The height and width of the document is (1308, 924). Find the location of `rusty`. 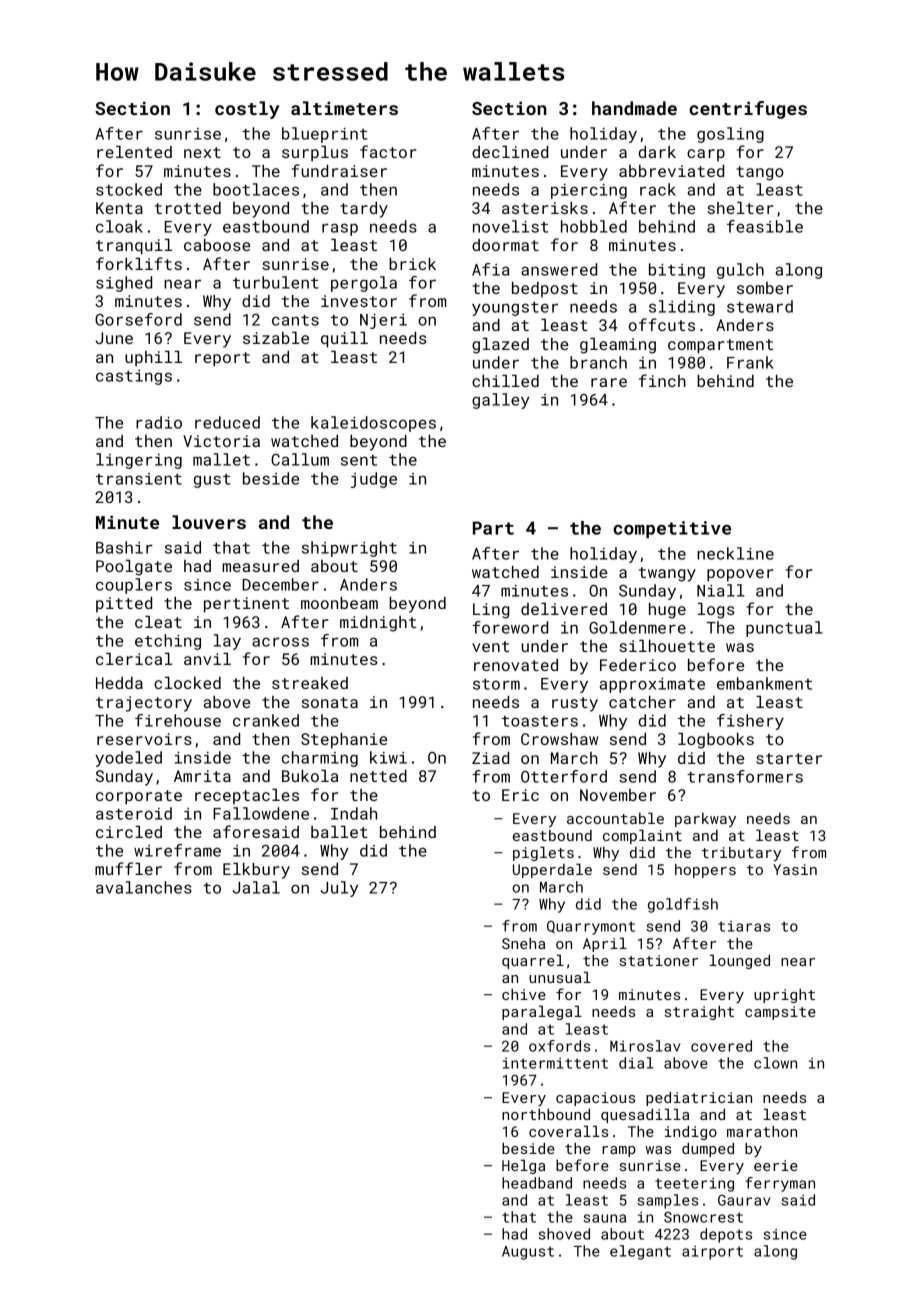

rusty is located at coordinates (575, 704).
